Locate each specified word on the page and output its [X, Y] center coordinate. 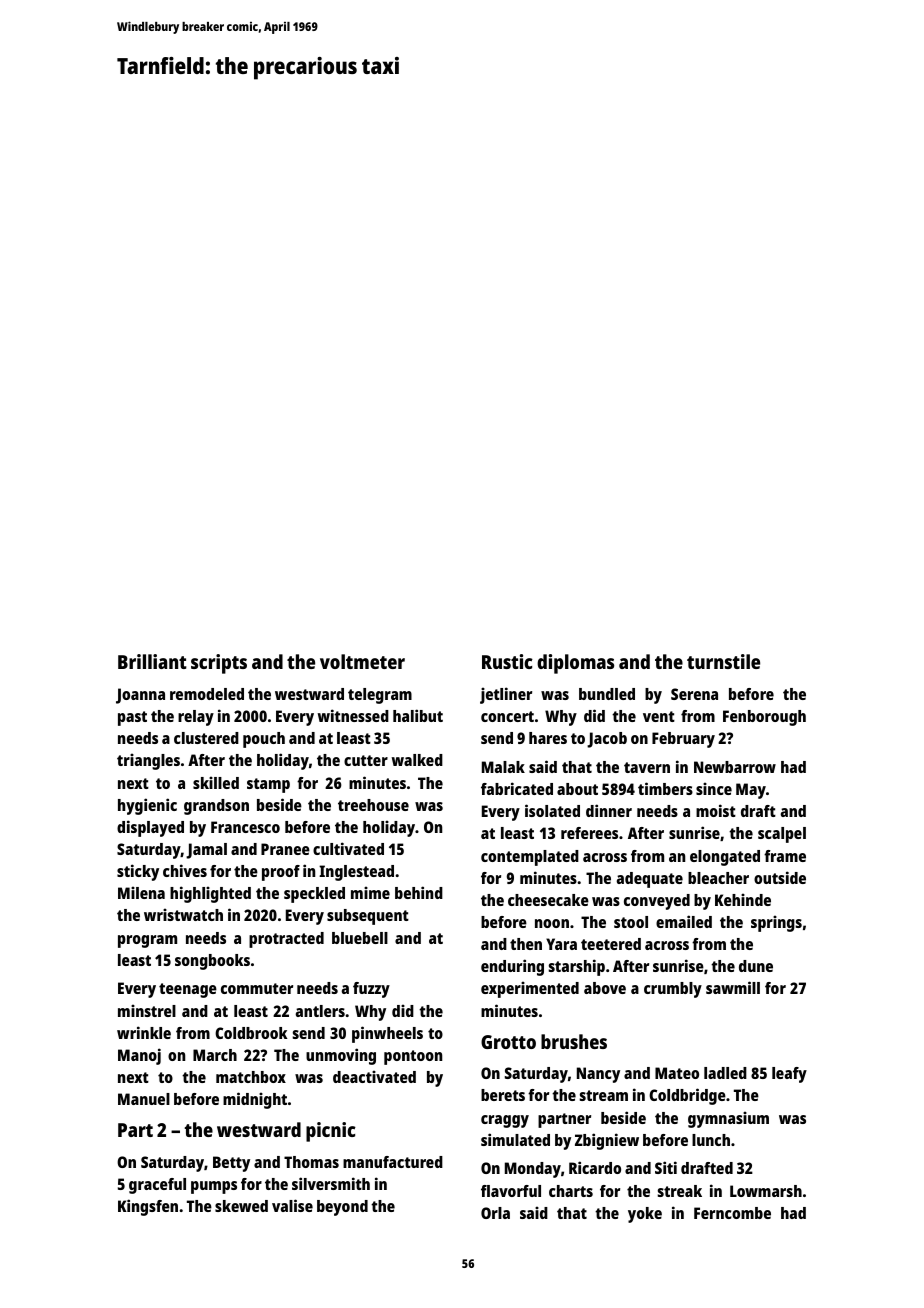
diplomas [575, 664]
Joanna [140, 696]
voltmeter [362, 661]
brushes [574, 1041]
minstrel [147, 1010]
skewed [241, 1206]
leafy [789, 1075]
